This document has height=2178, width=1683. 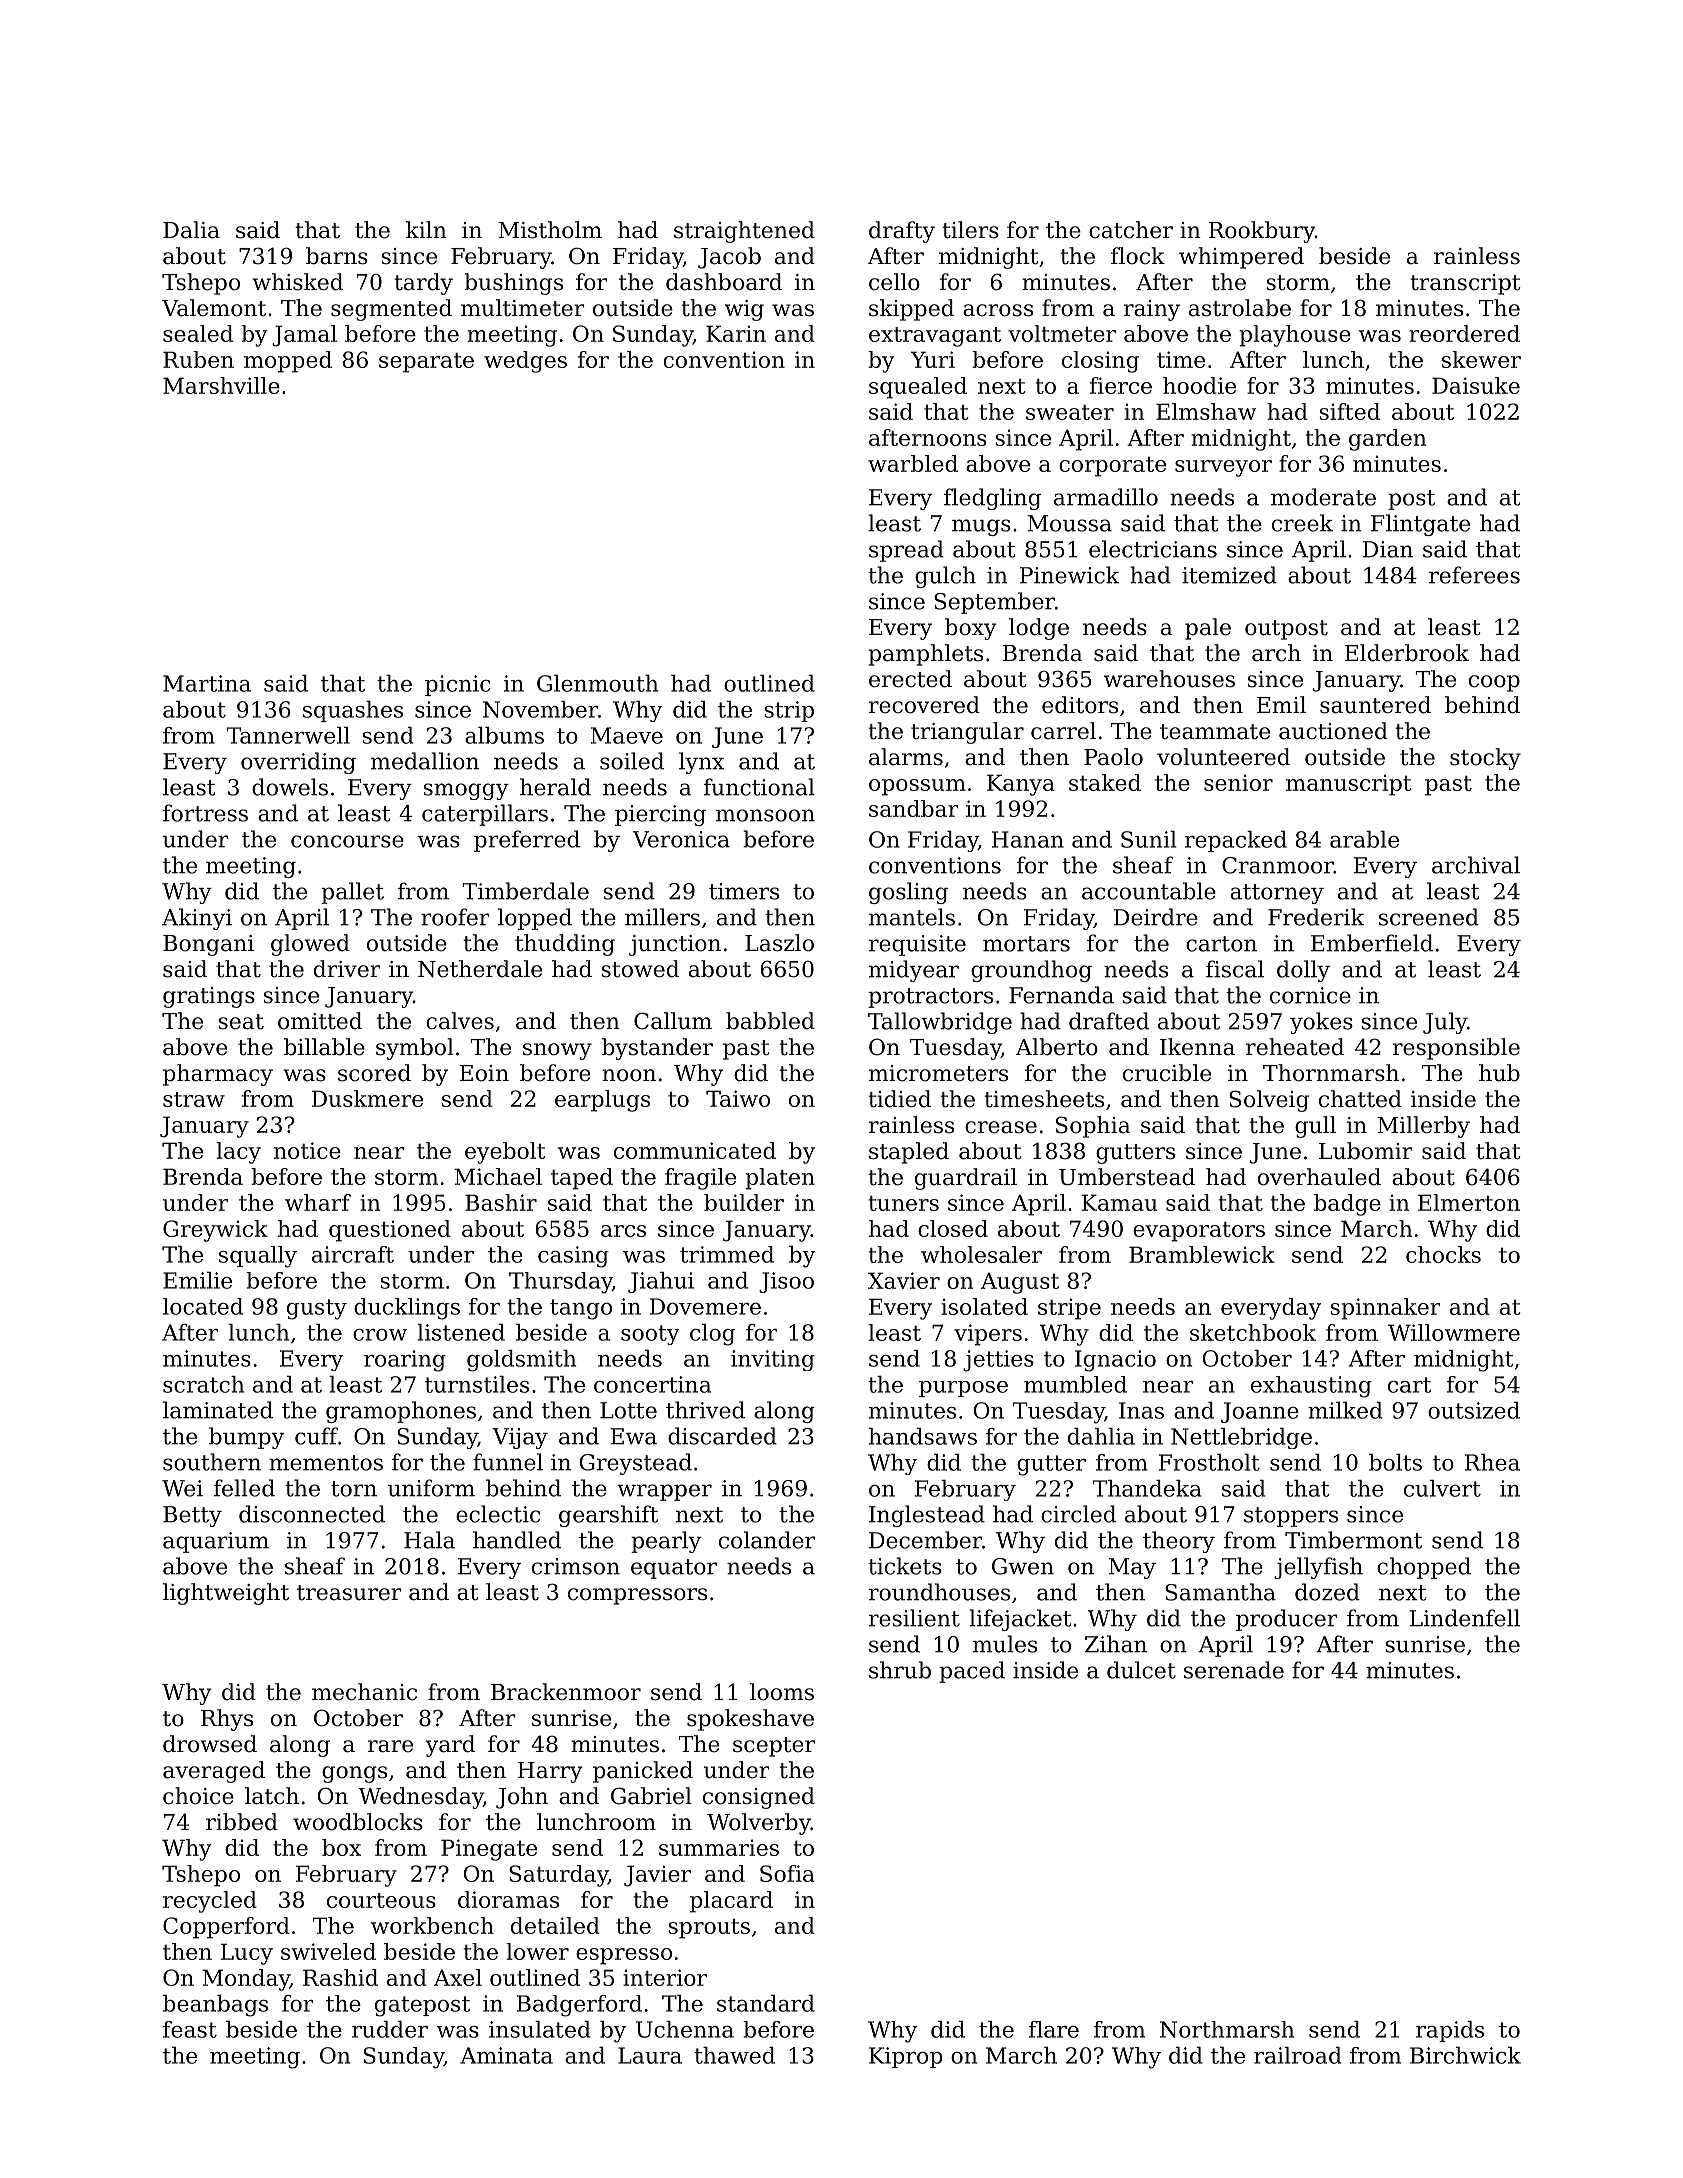 What do you see at coordinates (506, 2055) in the document?
I see `Aminata` at bounding box center [506, 2055].
